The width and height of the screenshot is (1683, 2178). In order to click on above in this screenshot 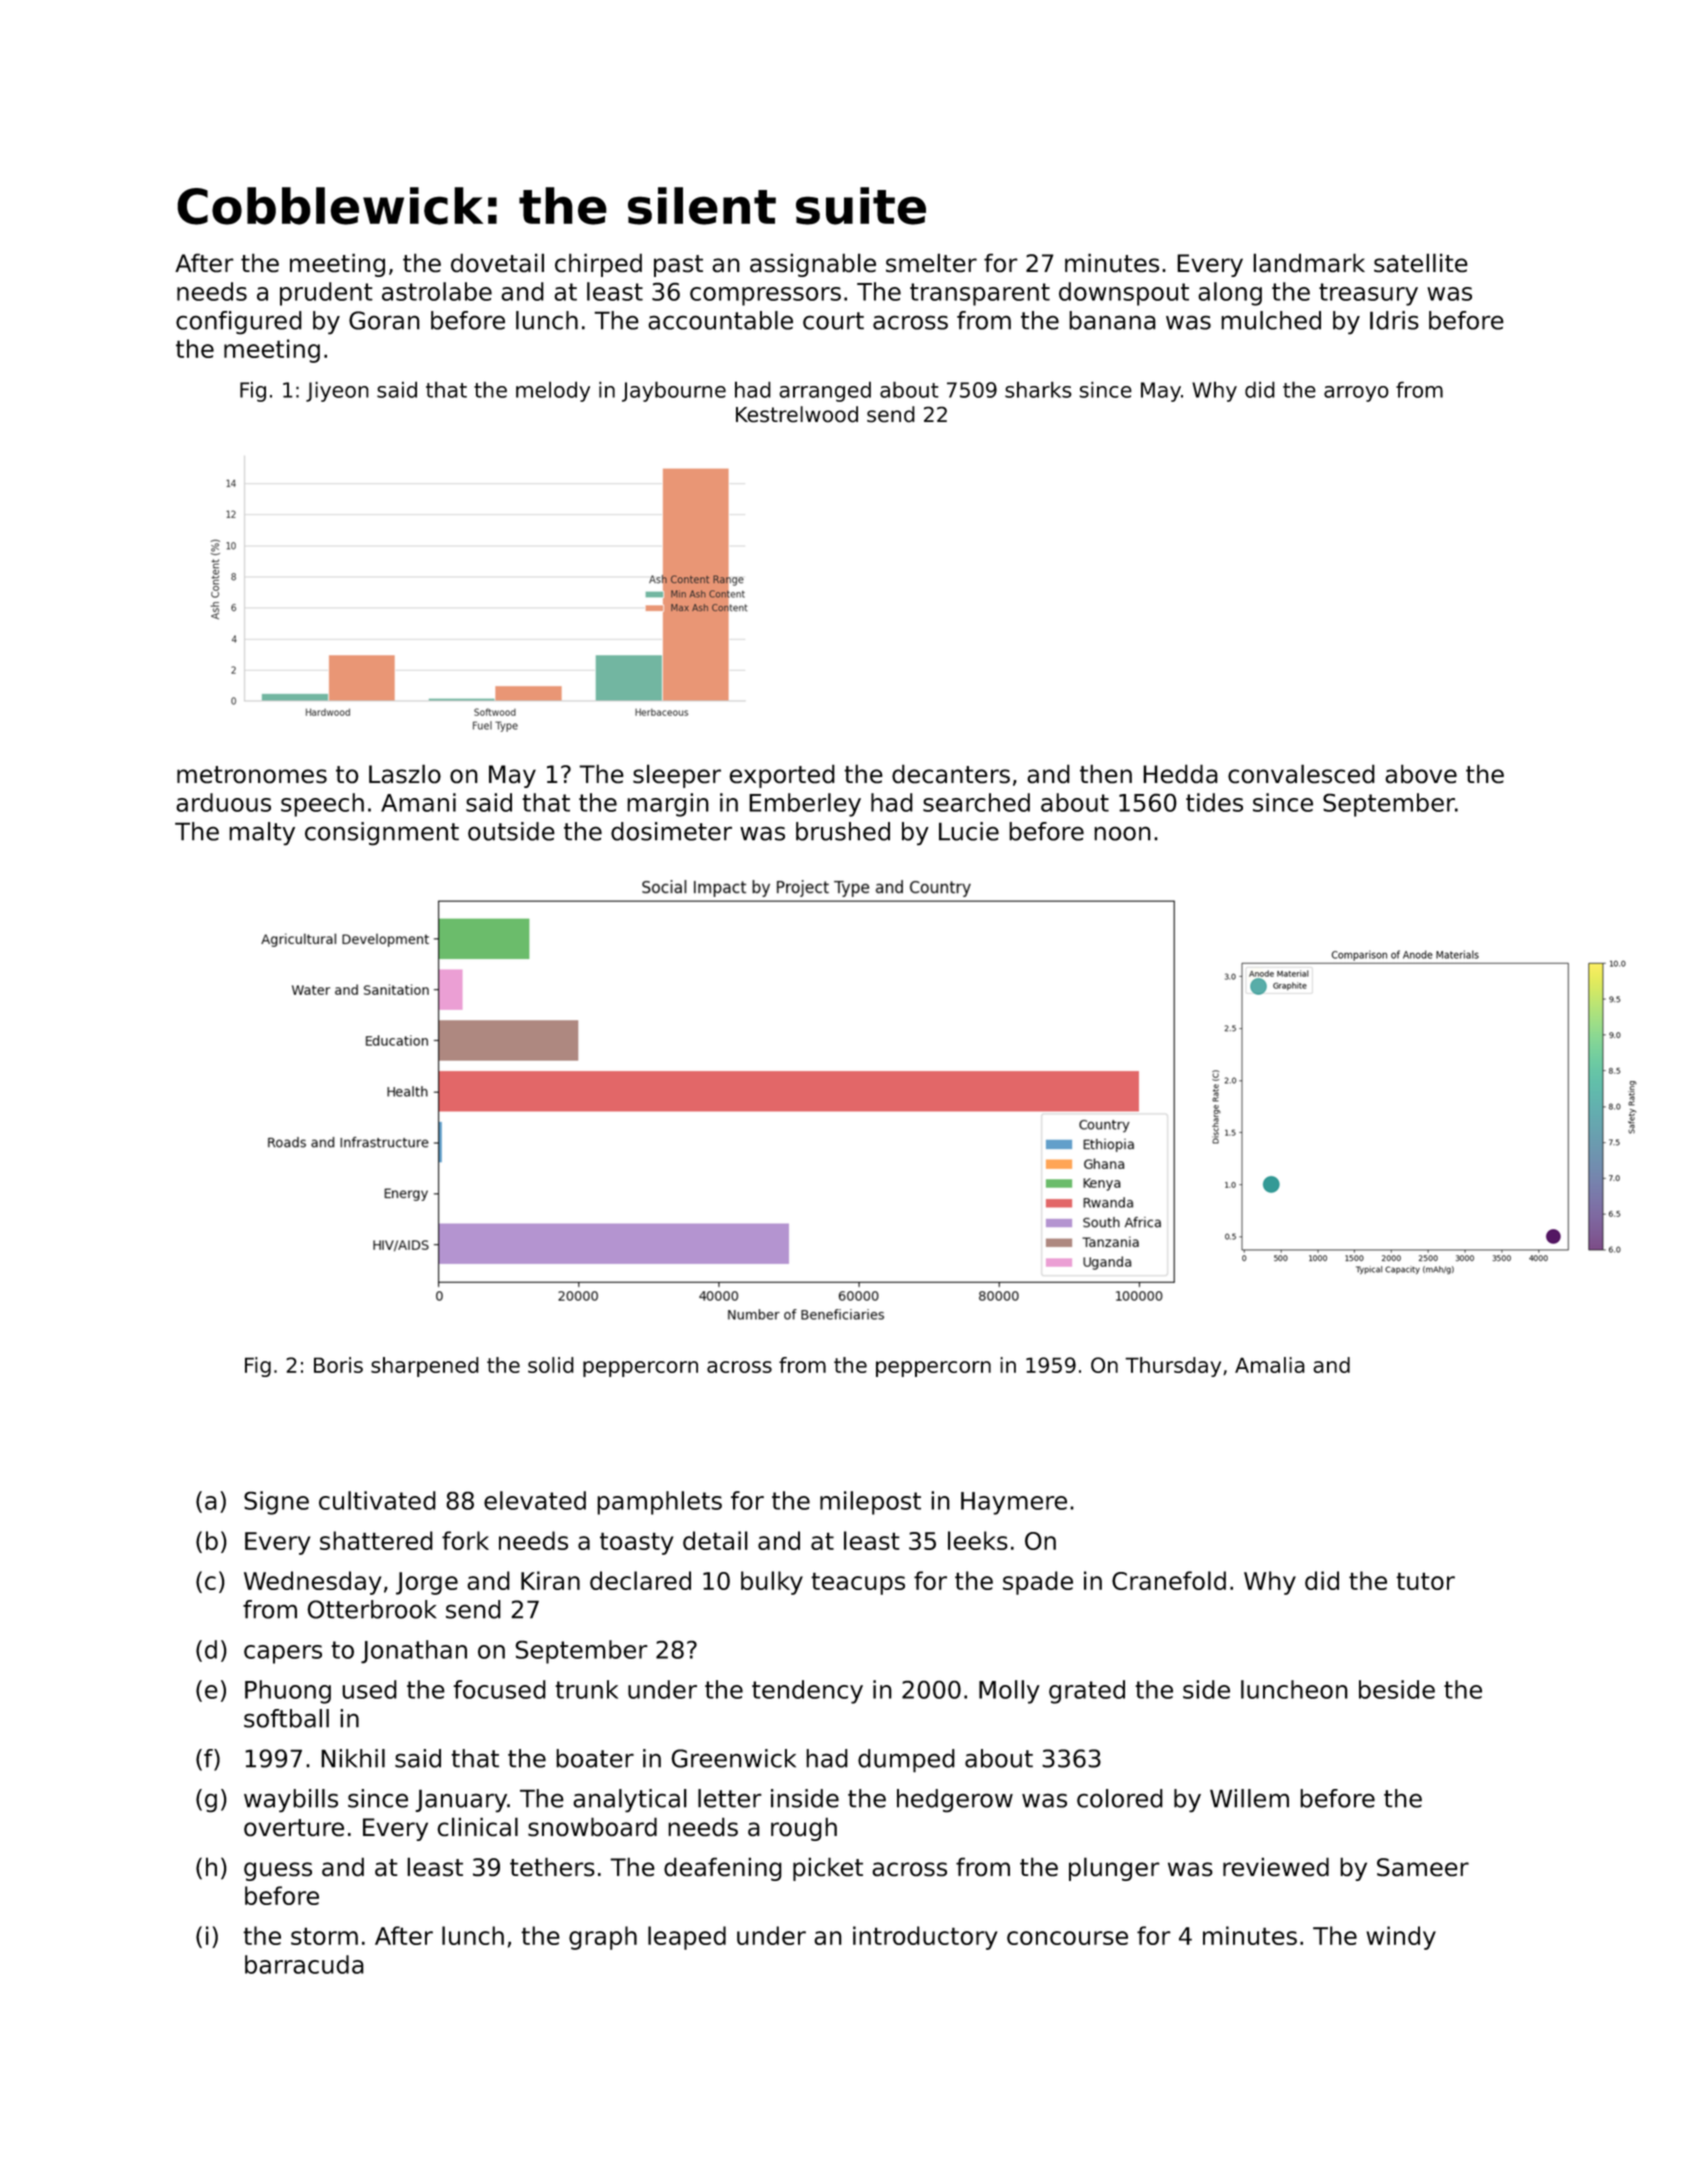, I will do `click(1421, 773)`.
